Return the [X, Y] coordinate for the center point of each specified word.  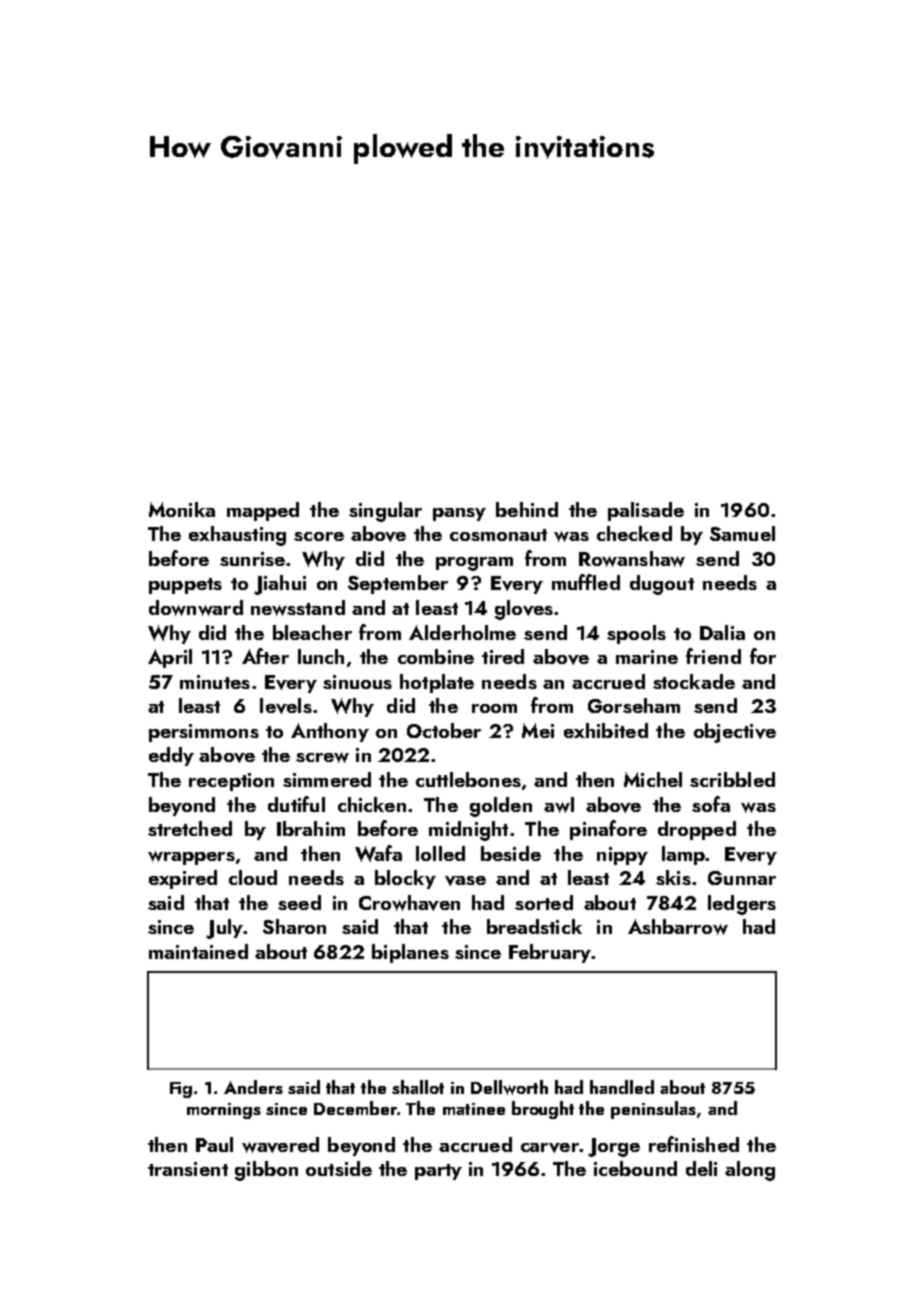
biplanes [410, 953]
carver [550, 1148]
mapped [263, 511]
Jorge [614, 1147]
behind [527, 509]
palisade [646, 511]
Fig [181, 1090]
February [550, 953]
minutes [215, 682]
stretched [190, 828]
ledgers [742, 905]
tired [503, 656]
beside [511, 853]
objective [735, 733]
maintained [198, 951]
